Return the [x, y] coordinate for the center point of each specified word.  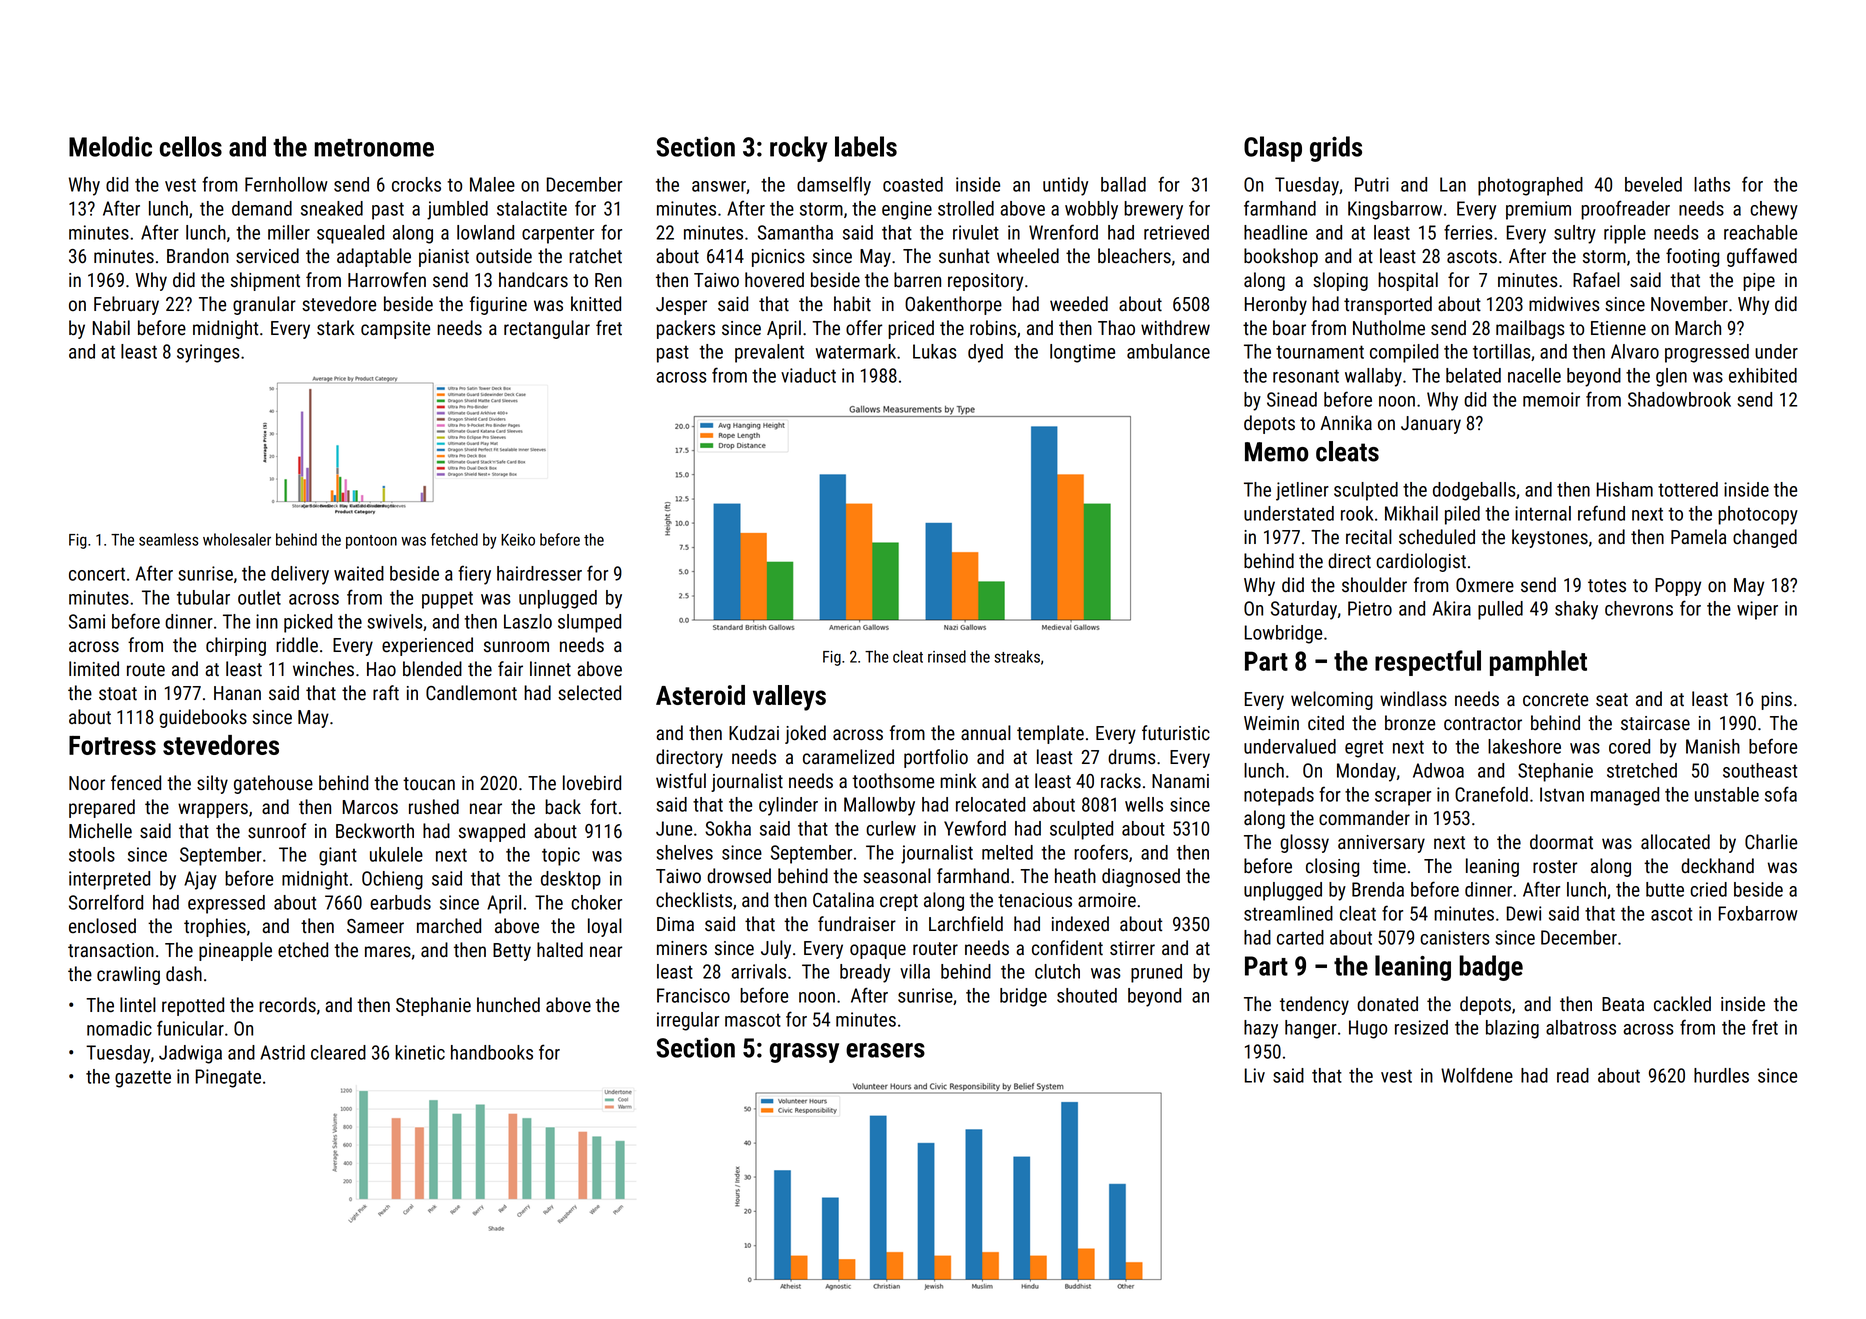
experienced [427, 646]
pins [1776, 701]
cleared [338, 1052]
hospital [1408, 281]
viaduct [808, 375]
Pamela [1698, 537]
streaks [1017, 656]
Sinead [1292, 399]
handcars [533, 280]
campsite [395, 330]
